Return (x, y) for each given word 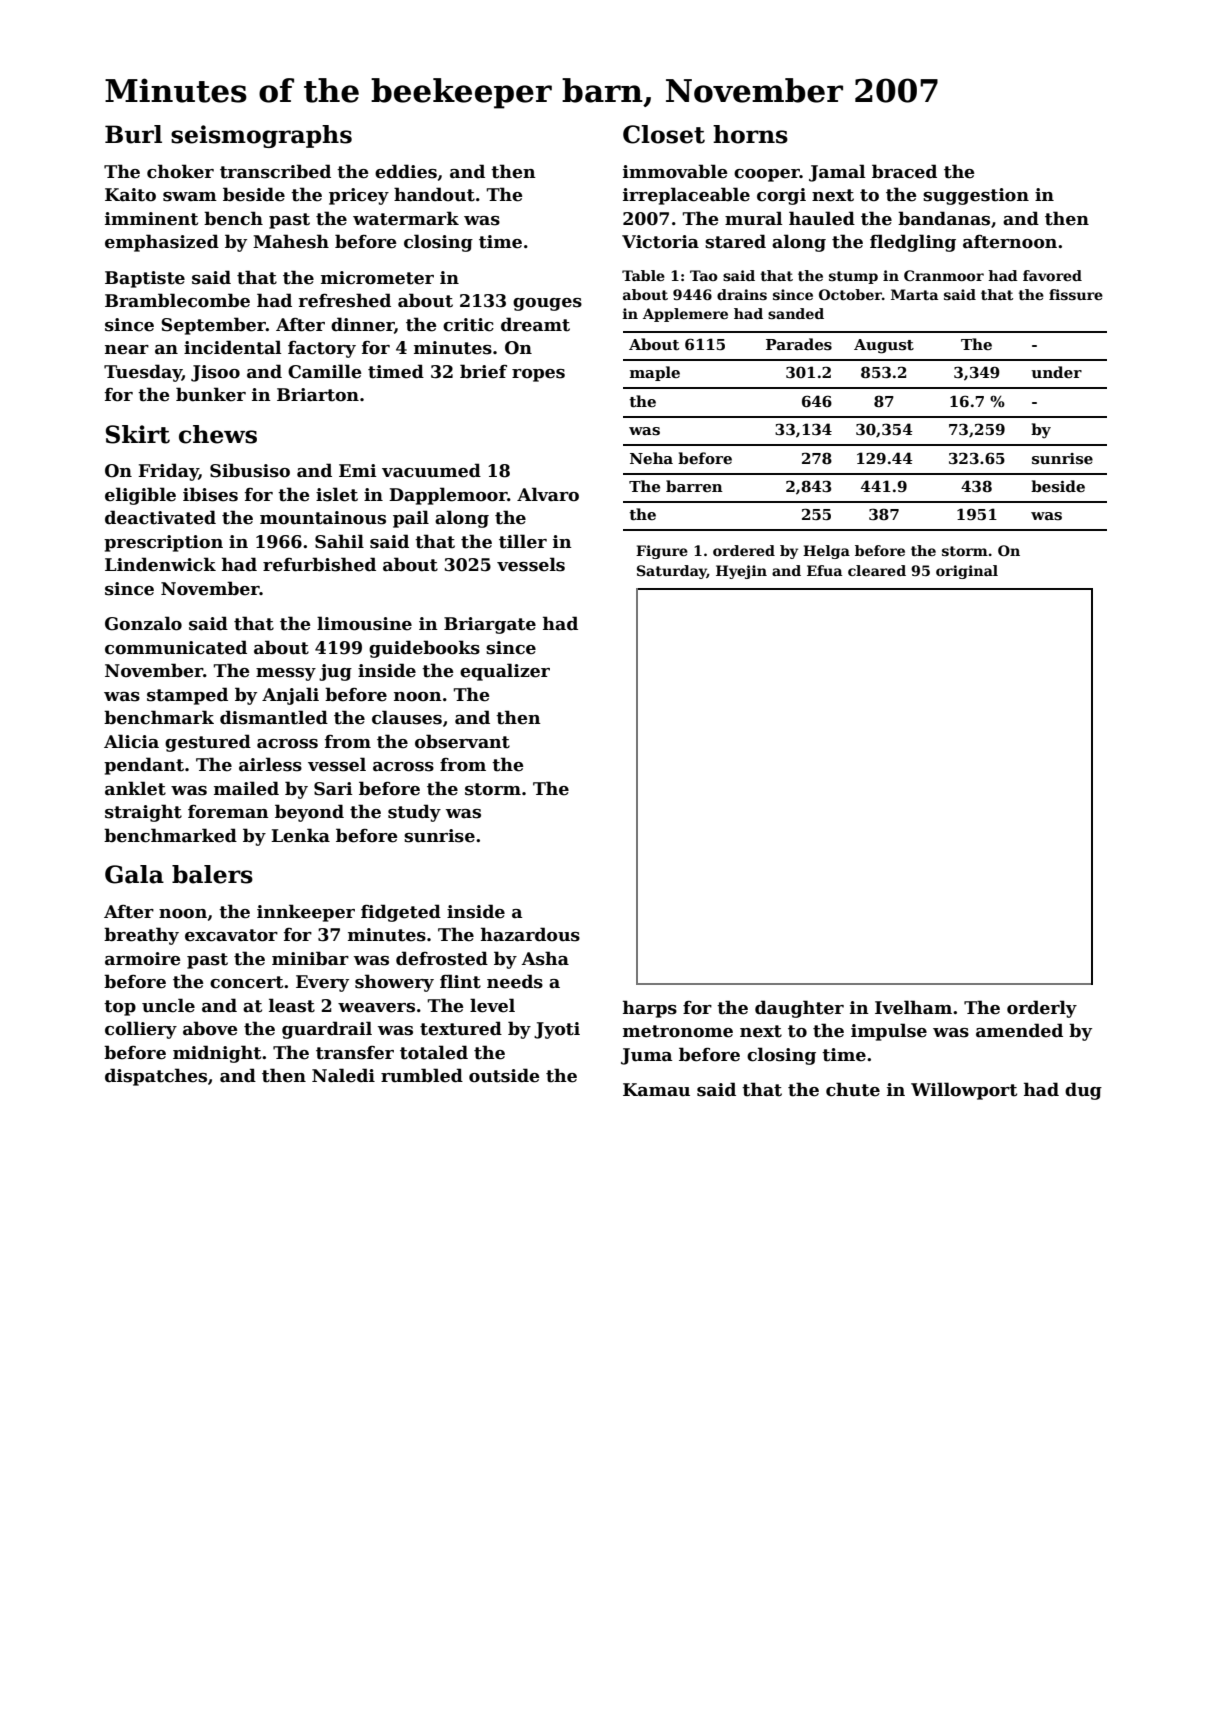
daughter (799, 1009)
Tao (704, 275)
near (127, 350)
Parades (799, 344)
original (967, 572)
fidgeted (401, 913)
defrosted (442, 958)
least (292, 1005)
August (884, 346)
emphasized (162, 243)
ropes (538, 375)
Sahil (339, 541)
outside (504, 1075)
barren (694, 486)
